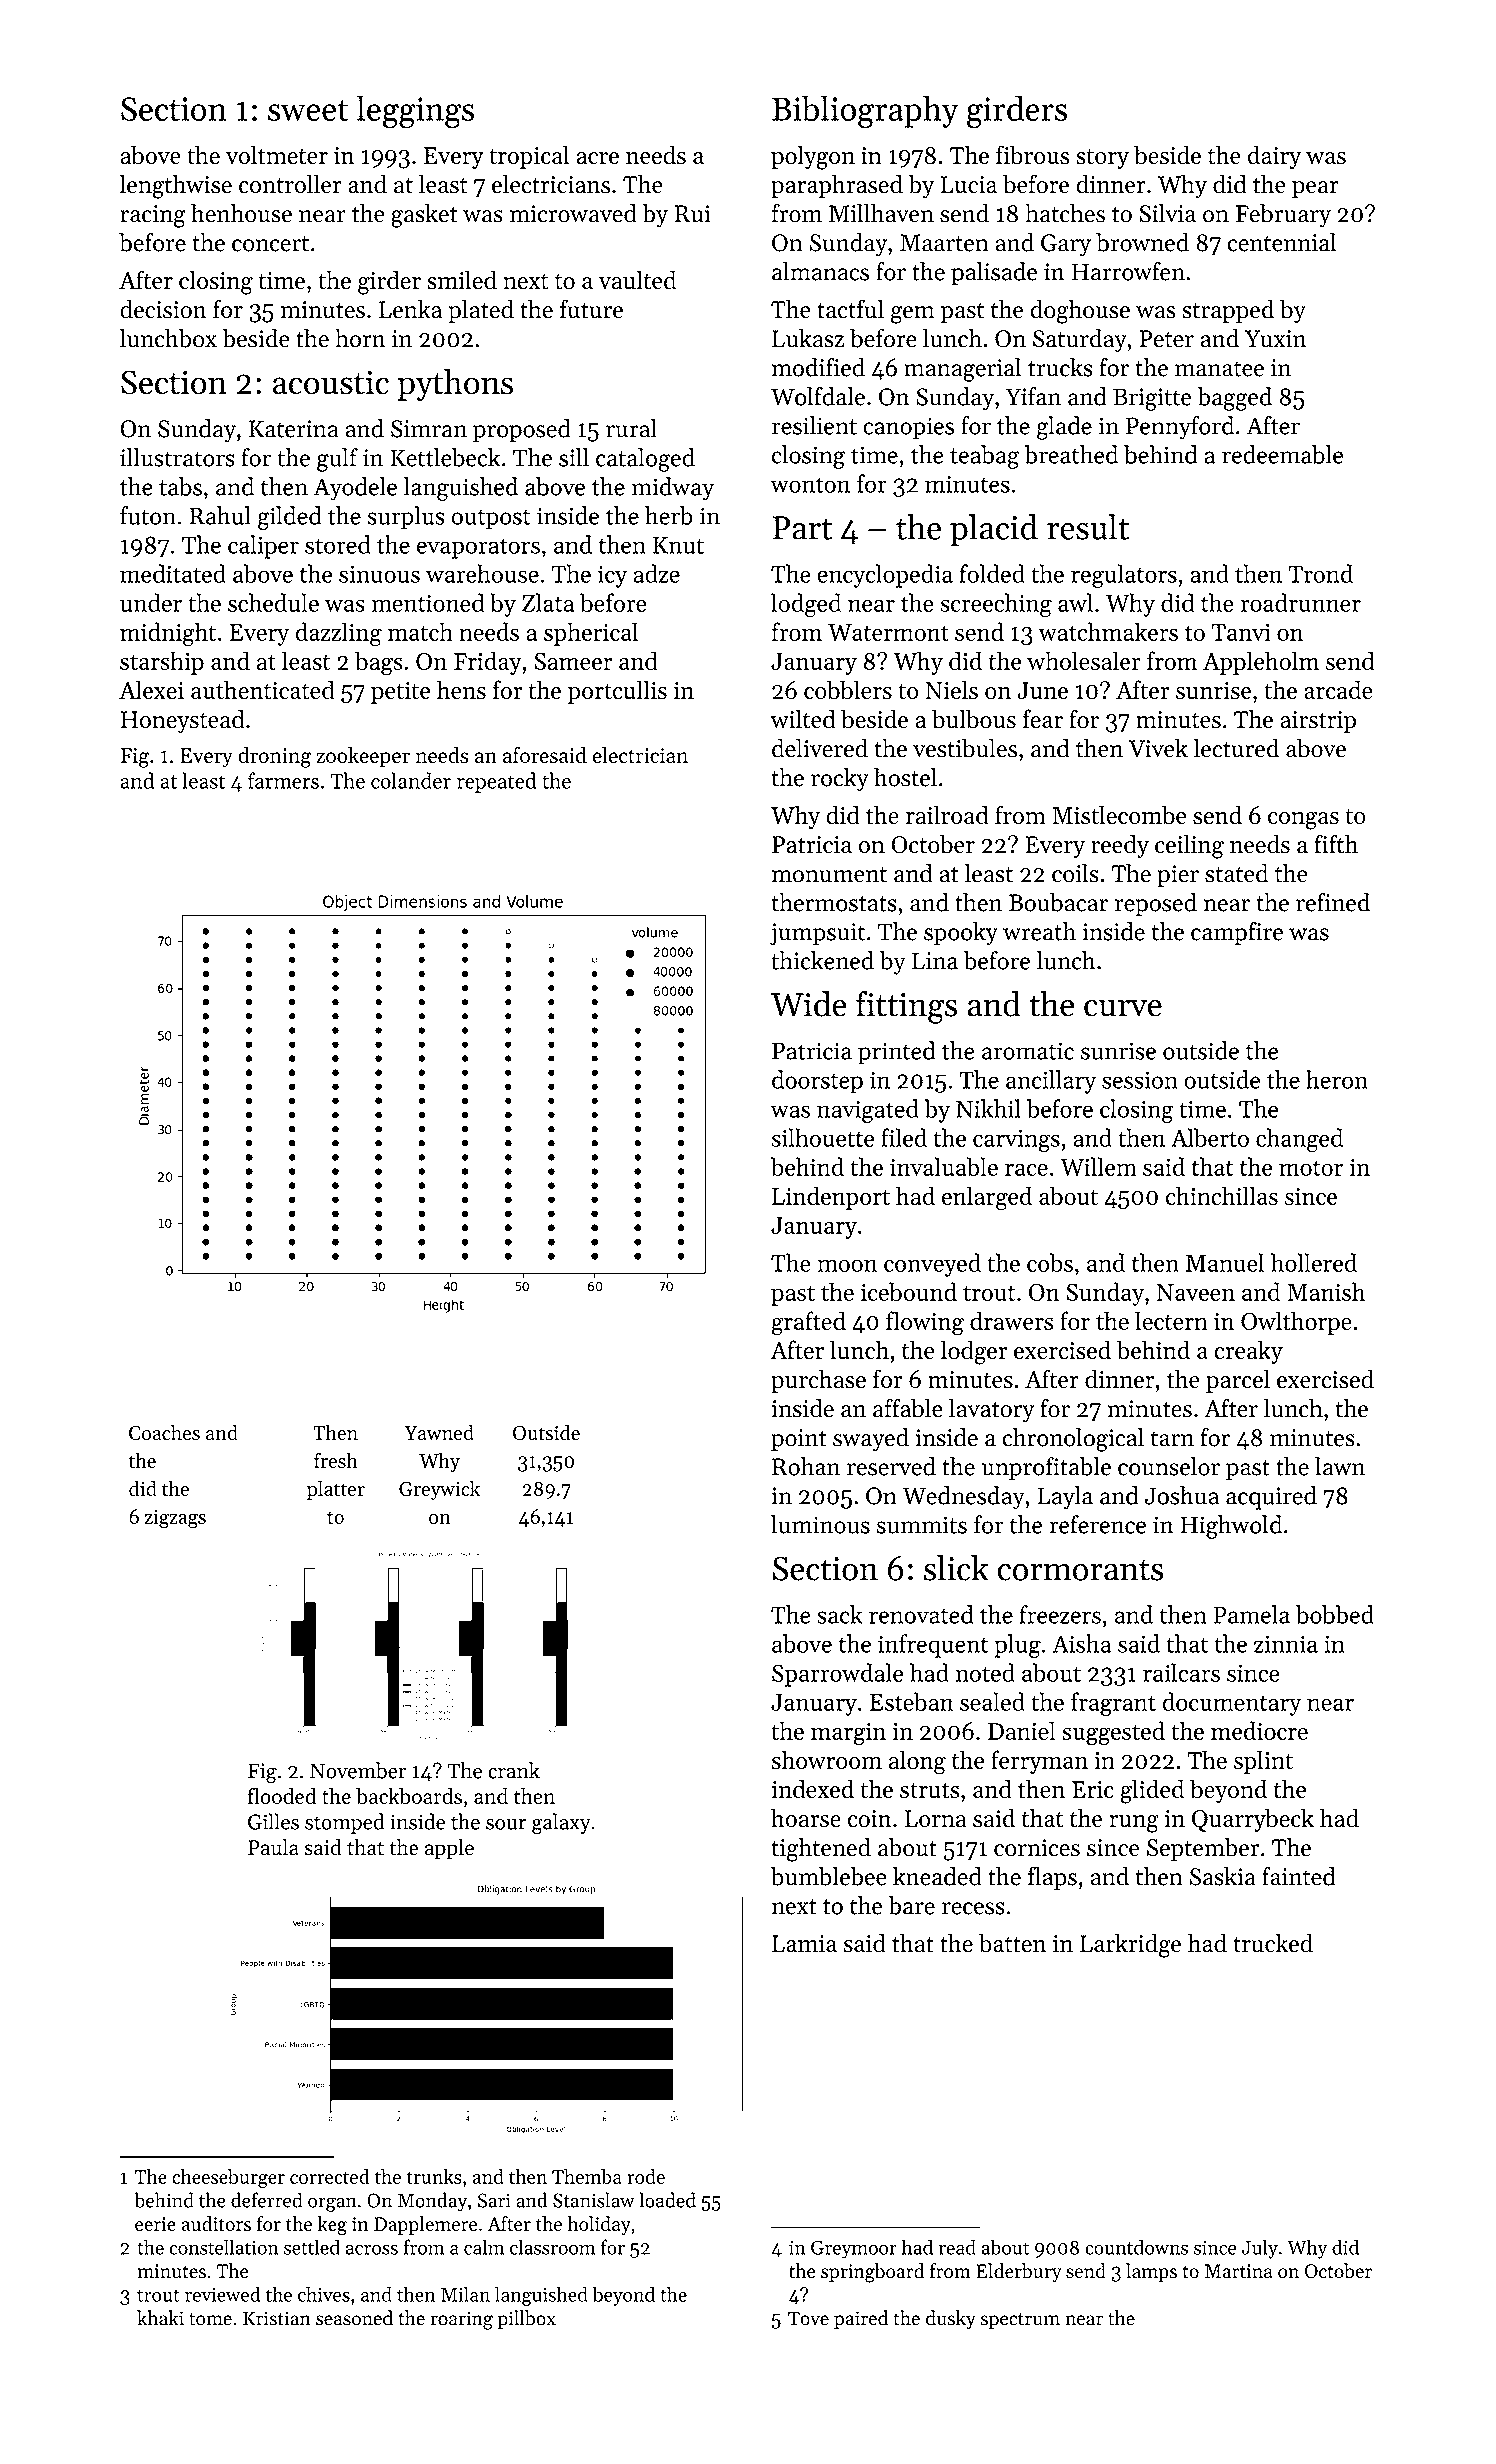  I want to click on railroad, so click(947, 815).
